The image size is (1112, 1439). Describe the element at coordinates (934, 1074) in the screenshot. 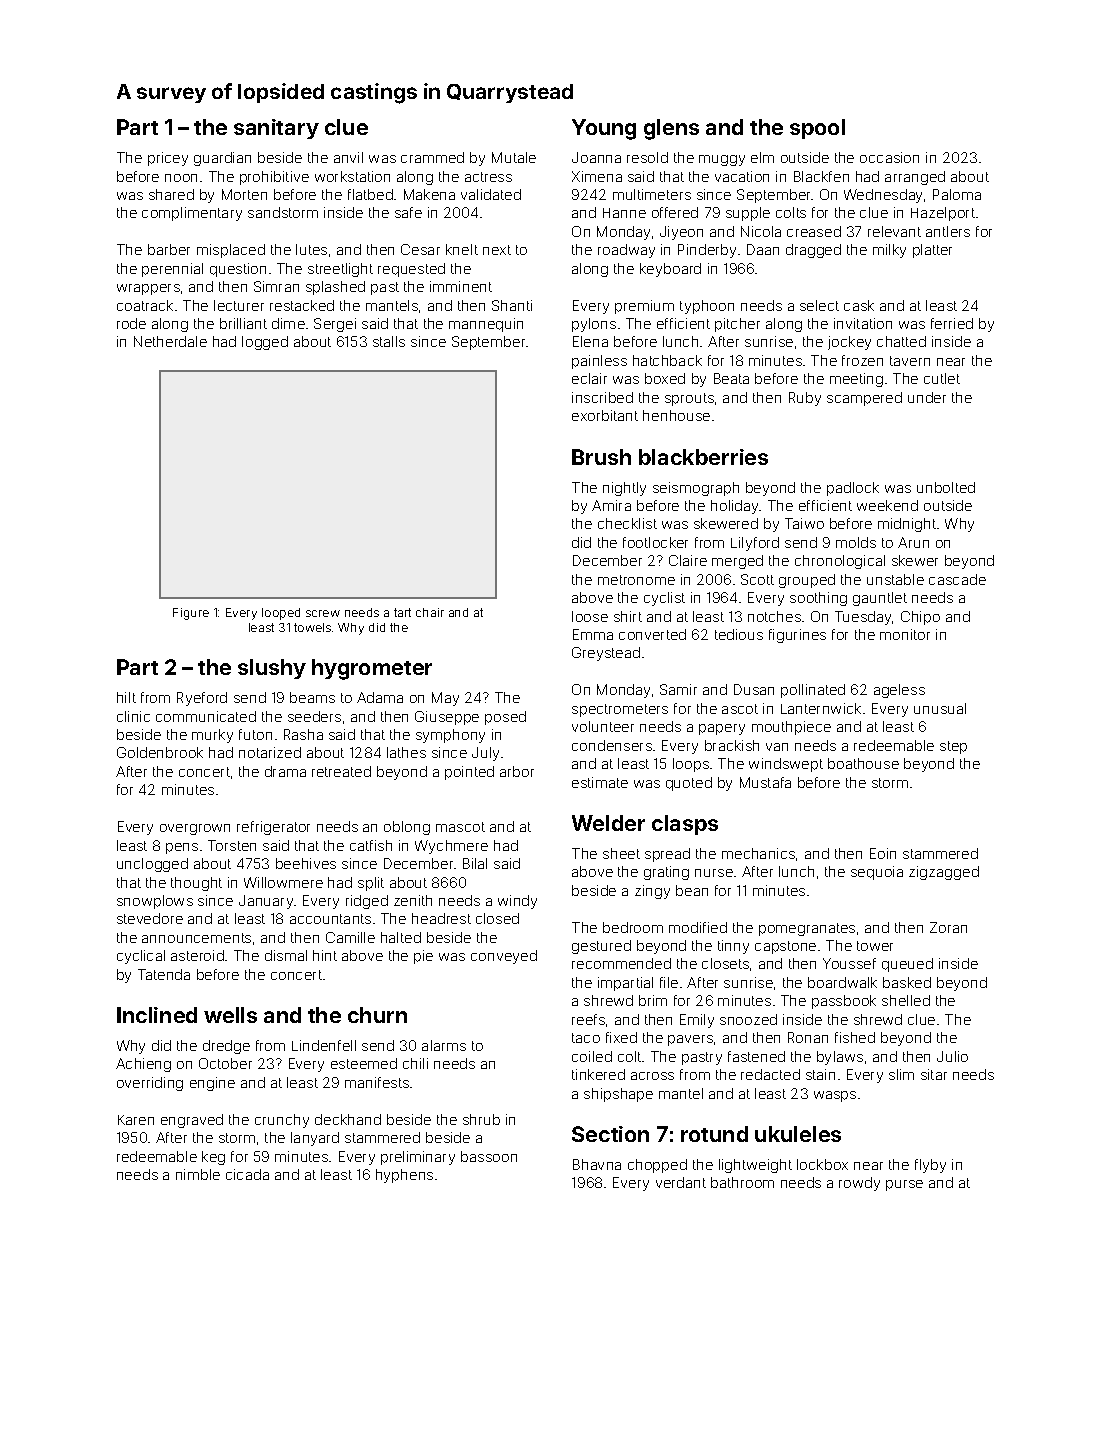

I see `sitar` at that location.
